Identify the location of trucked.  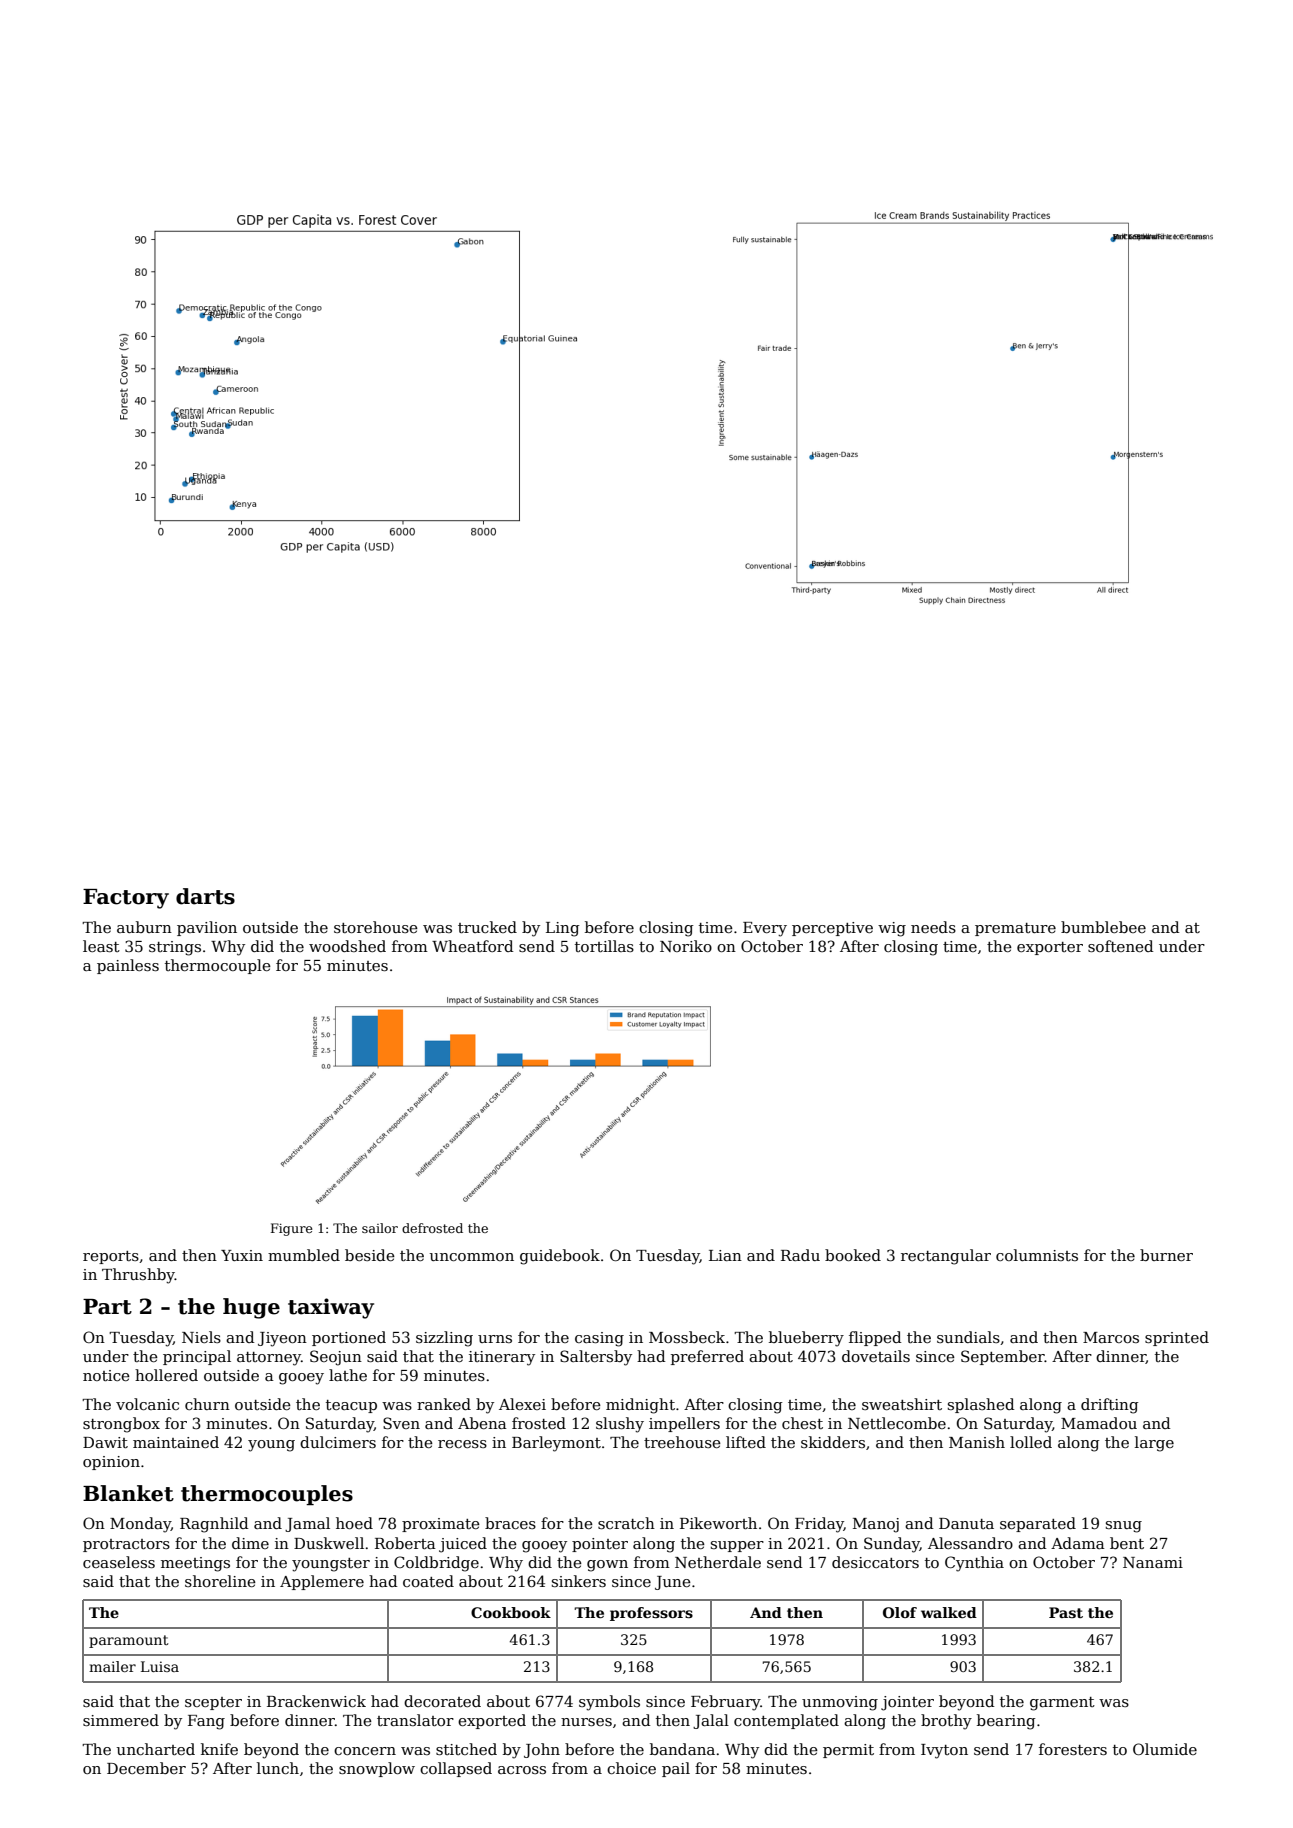
(487, 927).
